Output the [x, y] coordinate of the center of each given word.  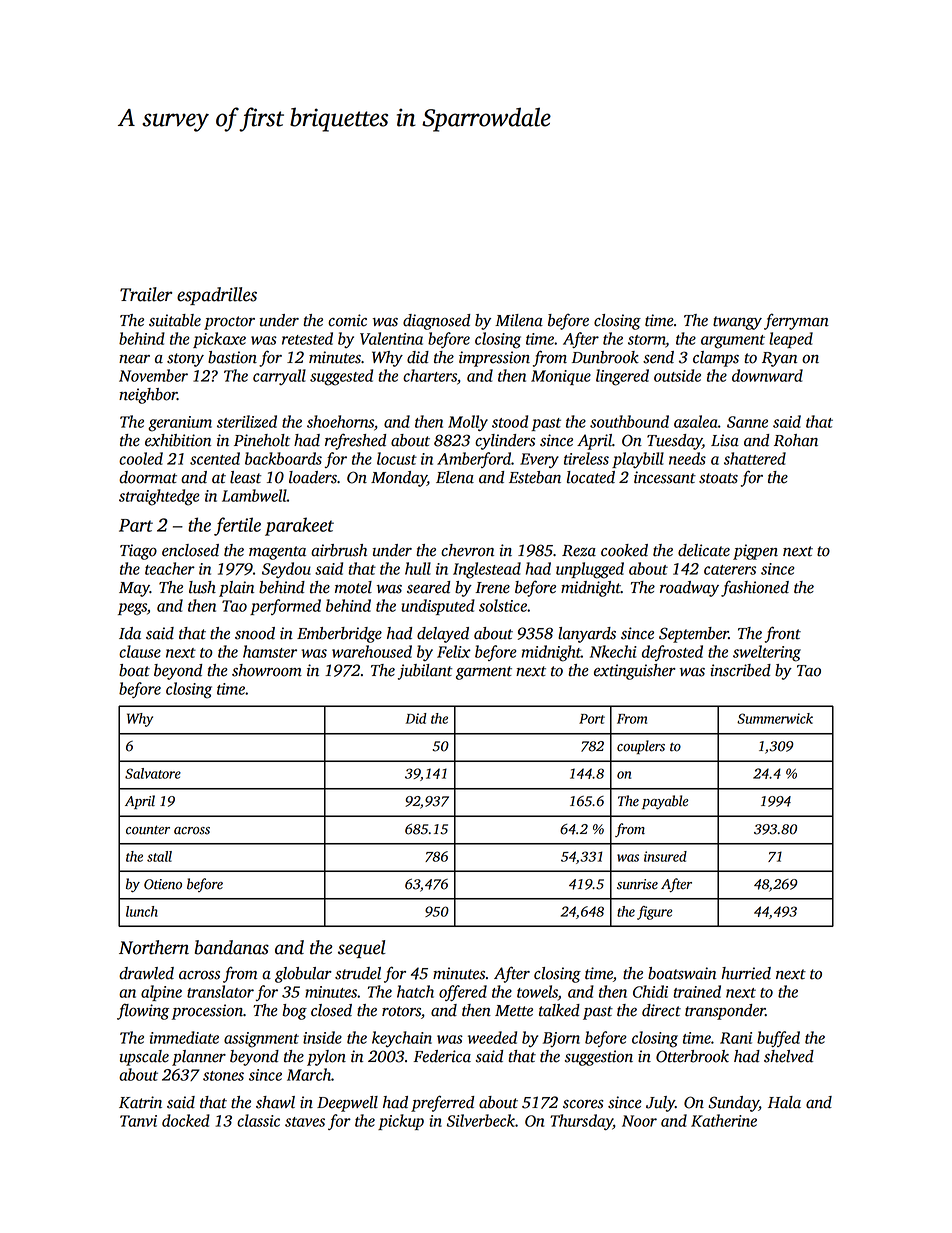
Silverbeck [481, 1120]
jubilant [425, 672]
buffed [778, 1039]
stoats [718, 478]
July [660, 1104]
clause [140, 651]
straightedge [159, 497]
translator [220, 991]
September [694, 635]
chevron [467, 550]
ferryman [796, 321]
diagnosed [436, 322]
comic [347, 320]
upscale [144, 1058]
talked [559, 1010]
